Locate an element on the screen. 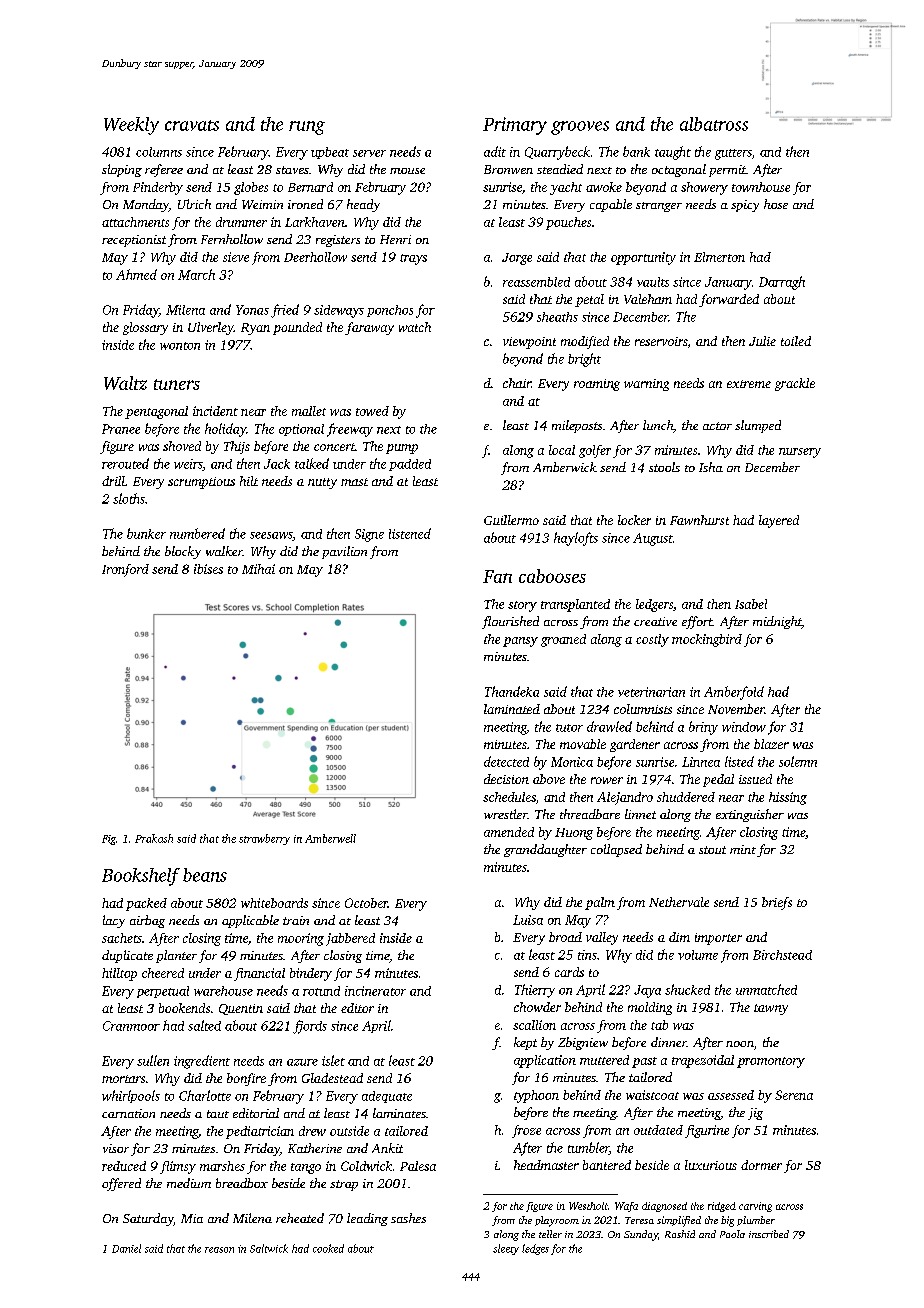  albatross is located at coordinates (714, 124).
